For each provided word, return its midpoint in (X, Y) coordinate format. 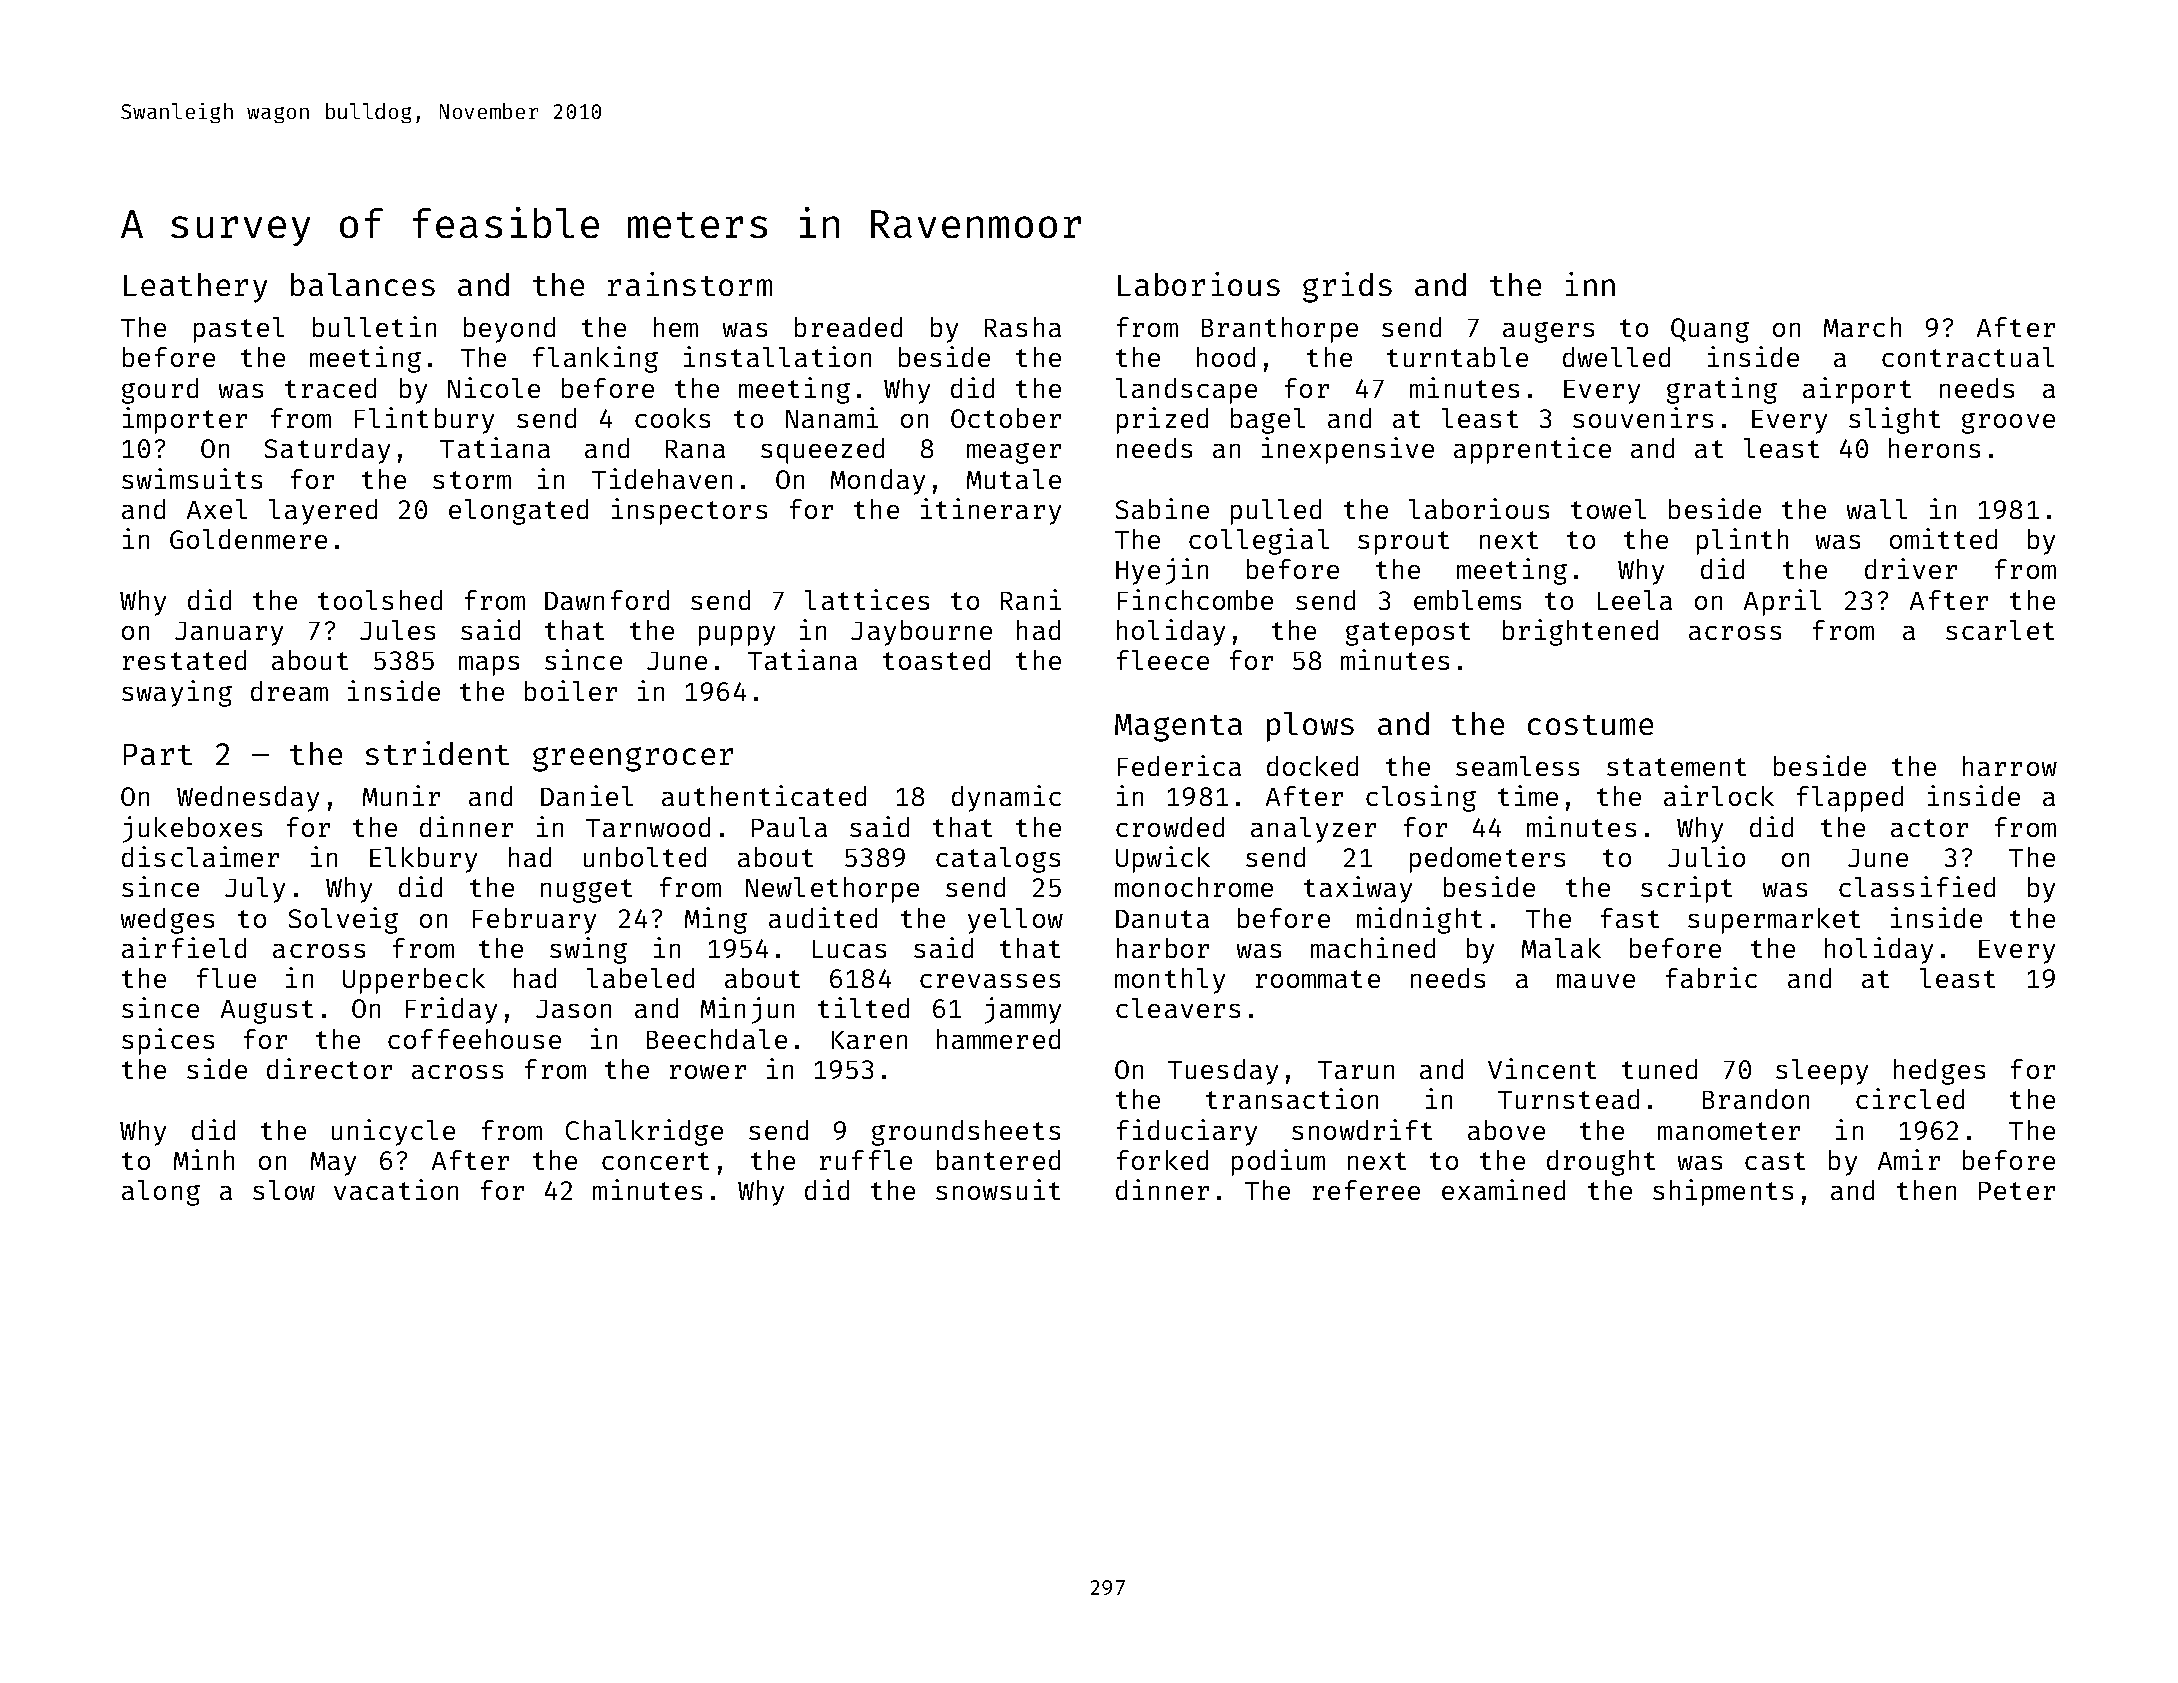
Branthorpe (1280, 330)
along (161, 1193)
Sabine (1162, 508)
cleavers (1178, 1008)
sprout (1403, 543)
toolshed (380, 600)
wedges (167, 921)
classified (1917, 886)
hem (676, 327)
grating (1722, 390)
